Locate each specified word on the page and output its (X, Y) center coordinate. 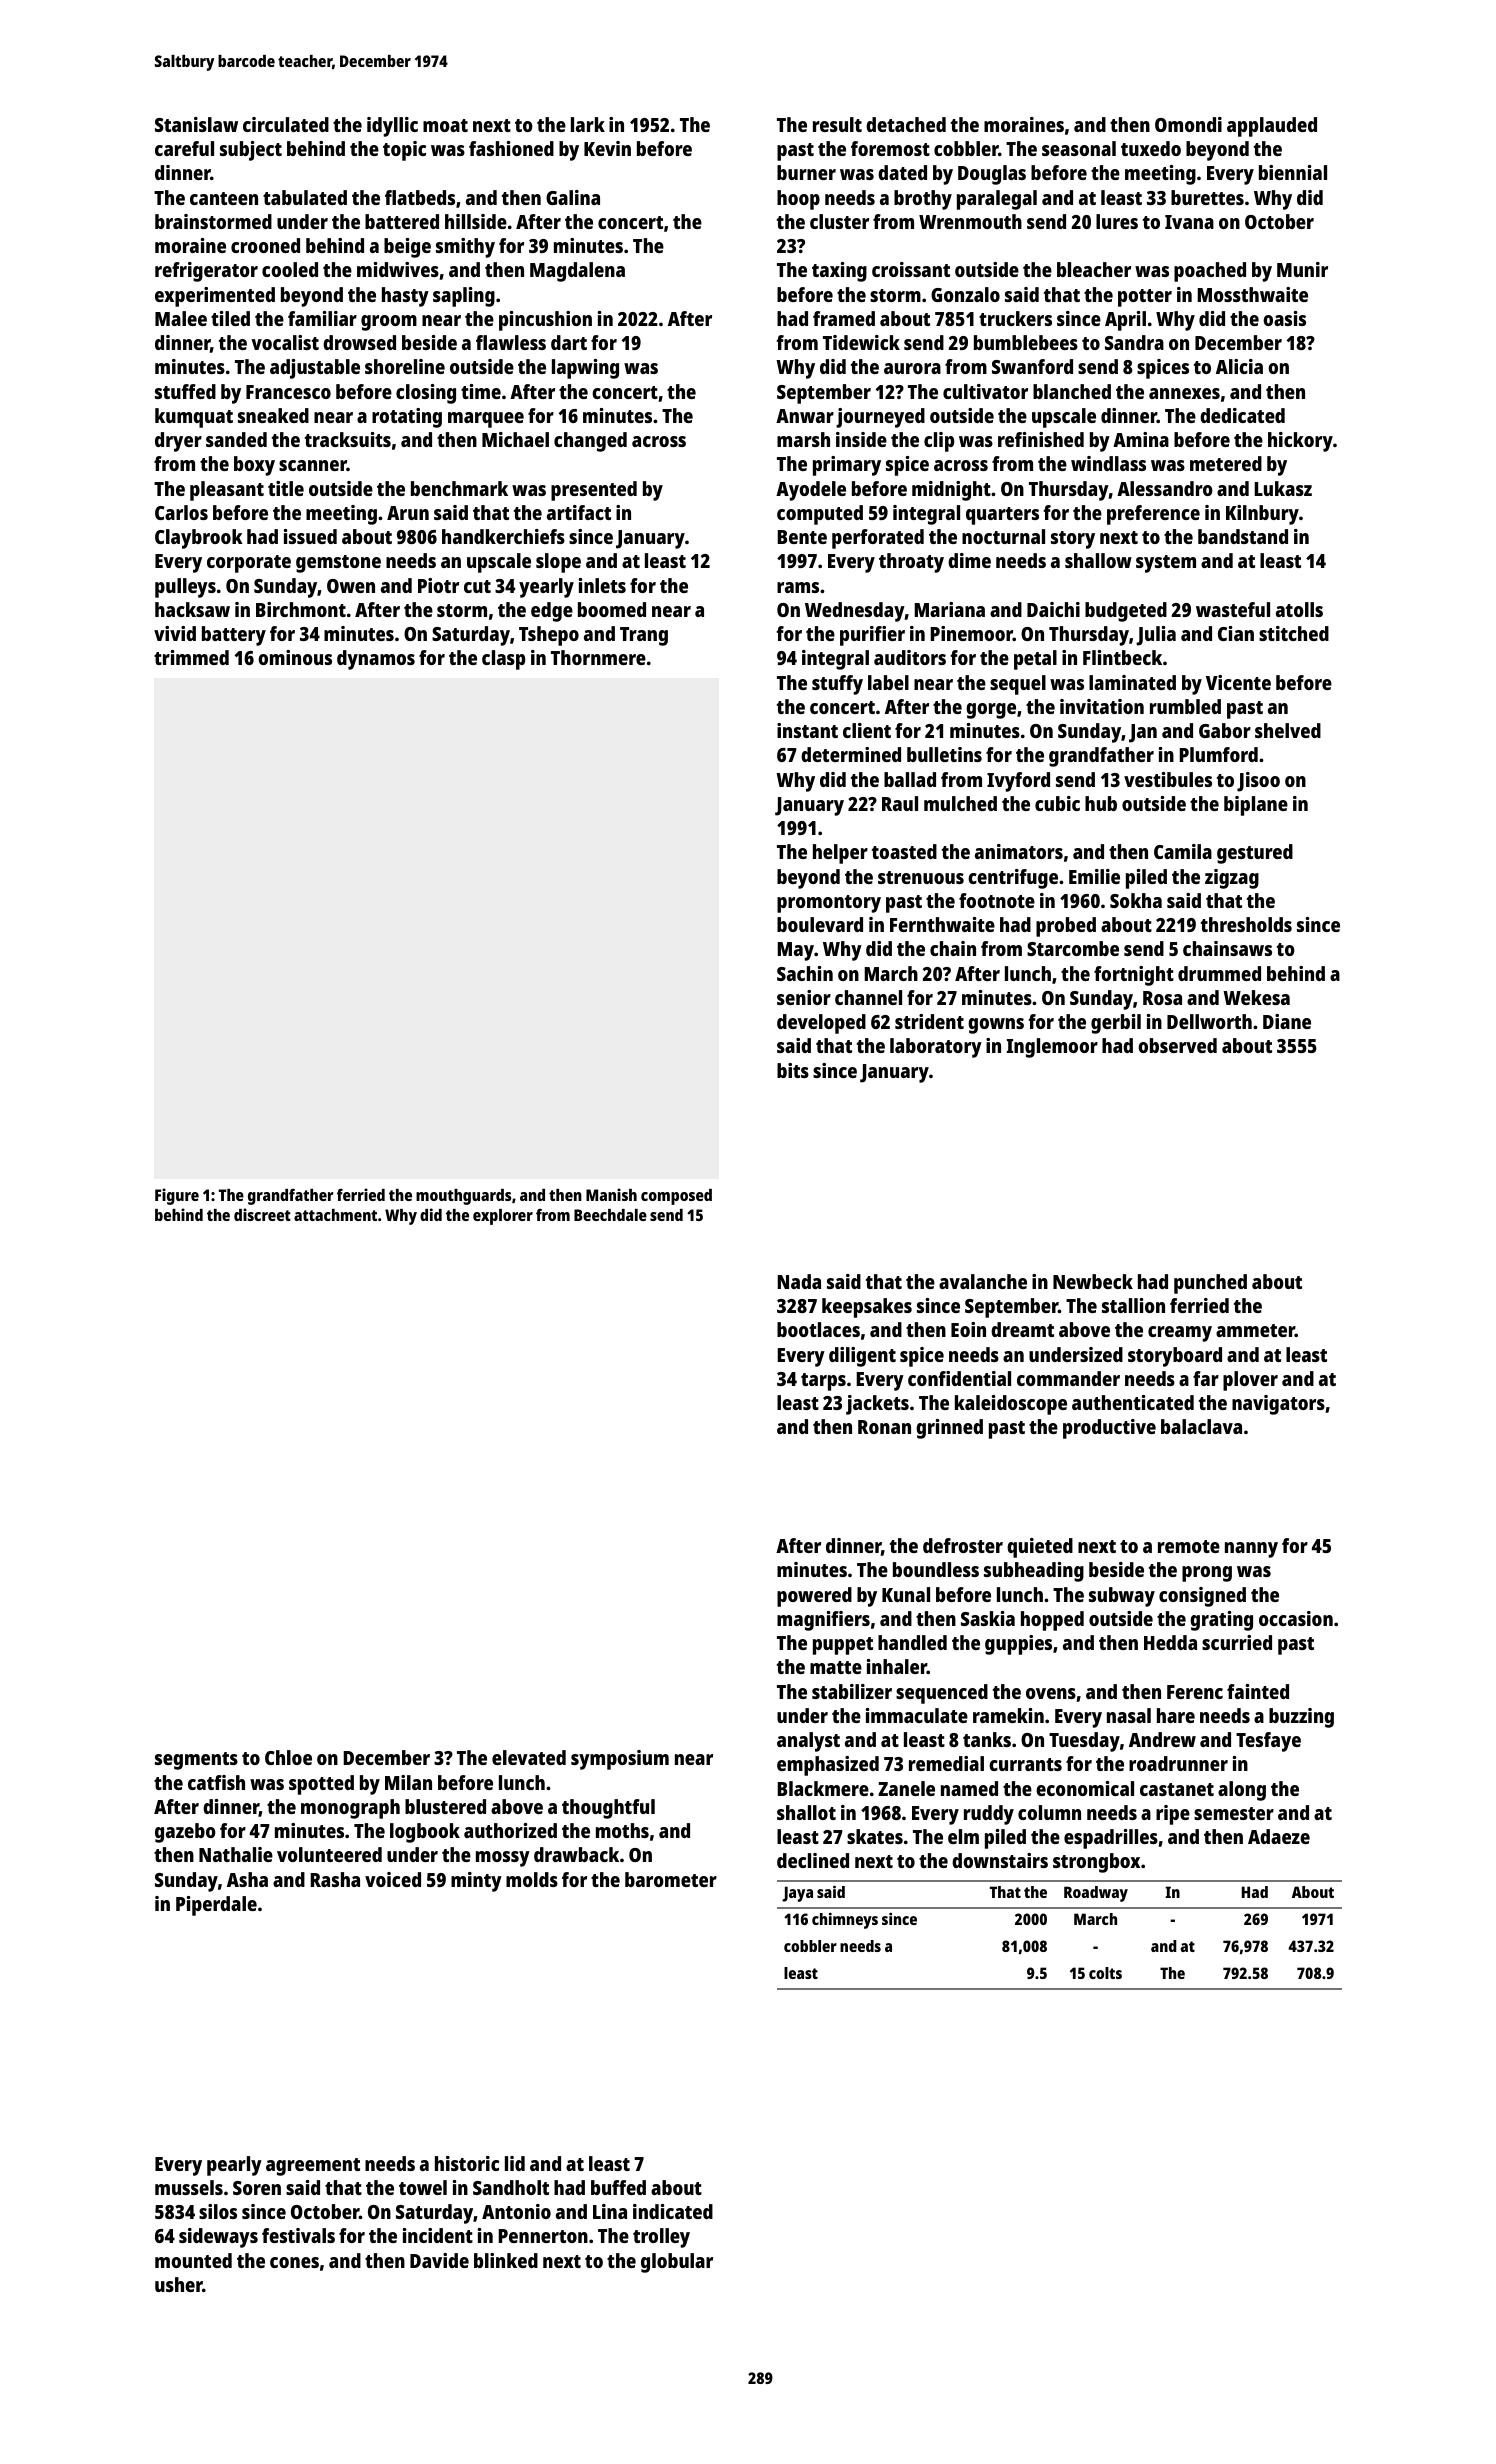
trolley (661, 2238)
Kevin (607, 148)
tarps (823, 1382)
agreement (313, 2167)
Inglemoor (1052, 1048)
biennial (1293, 172)
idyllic (392, 127)
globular (677, 2263)
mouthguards (463, 1197)
